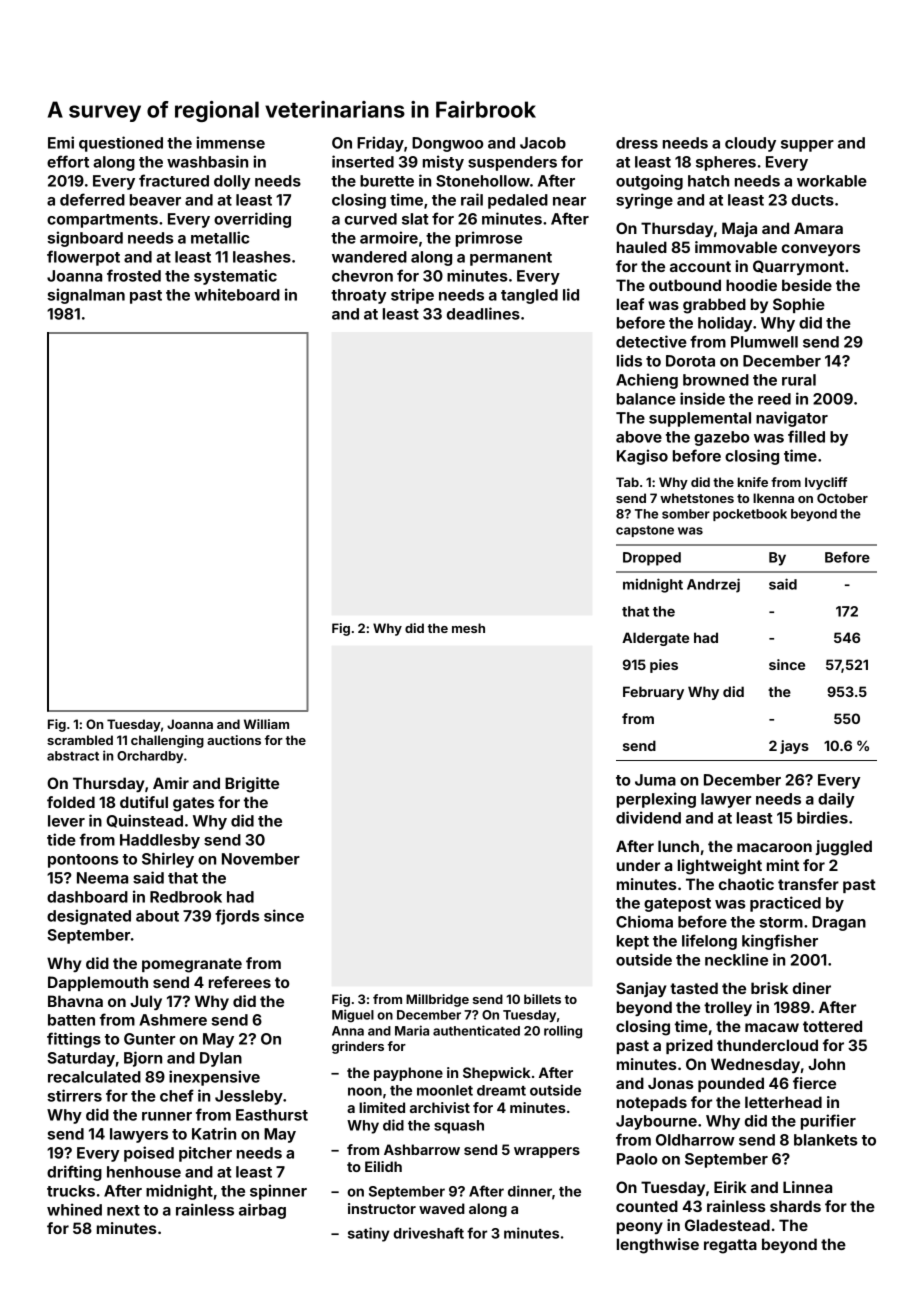 The image size is (924, 1308). Describe the element at coordinates (812, 988) in the screenshot. I see `diner` at that location.
